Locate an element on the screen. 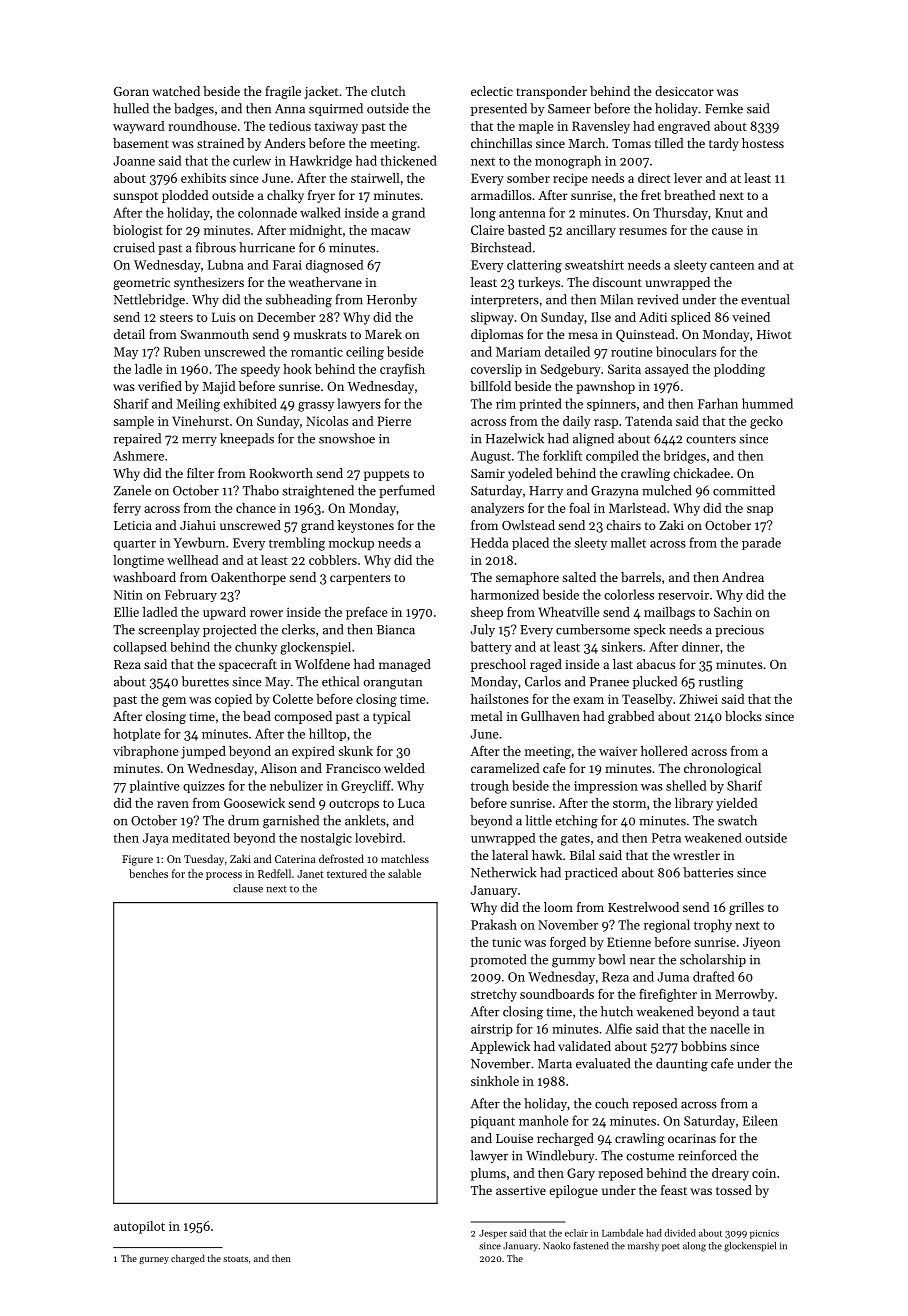 This screenshot has width=908, height=1316. Andrea is located at coordinates (743, 577).
